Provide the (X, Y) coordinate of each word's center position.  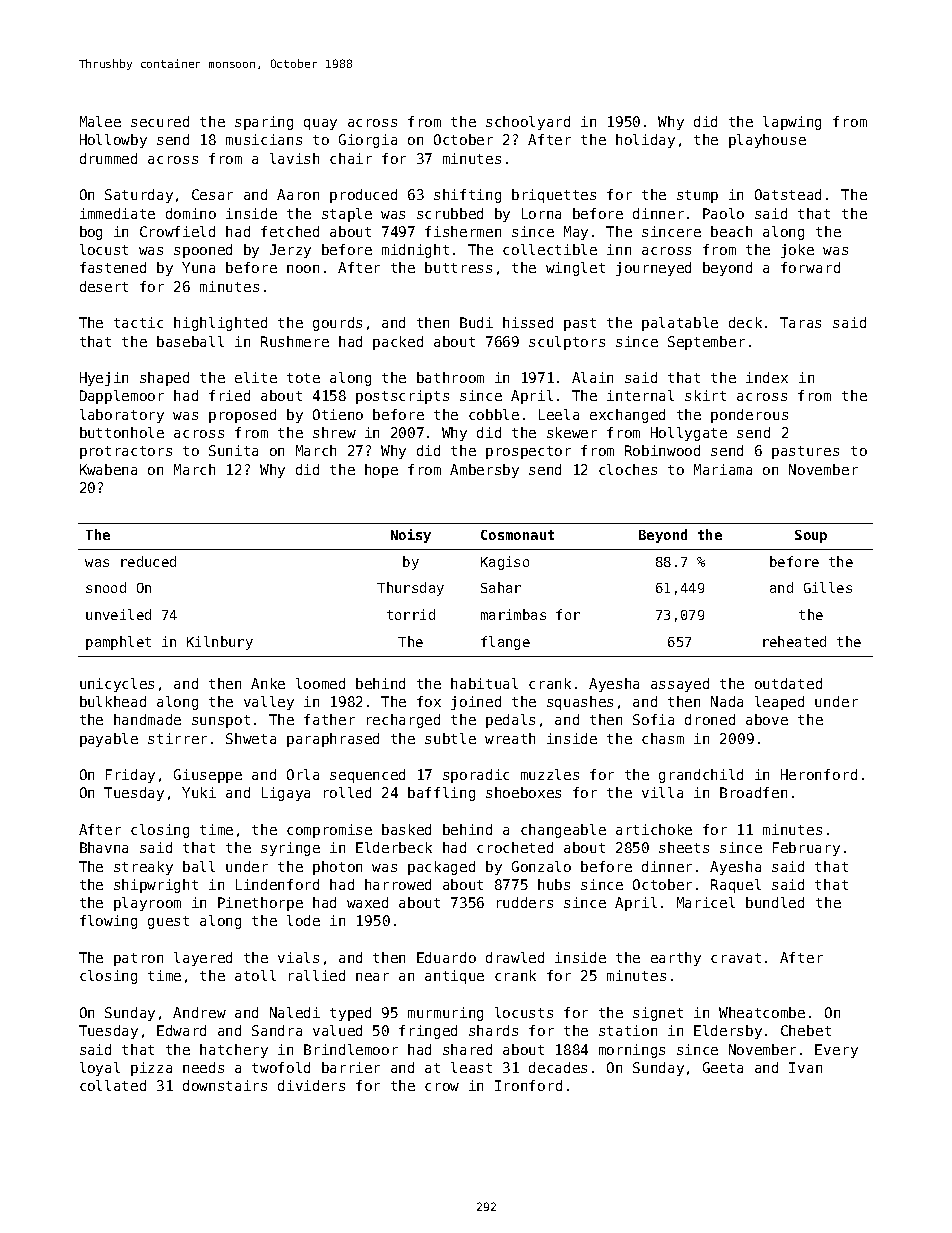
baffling (441, 794)
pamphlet (118, 643)
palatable (680, 324)
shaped (164, 379)
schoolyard (528, 123)
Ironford (528, 1085)
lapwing (792, 123)
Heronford (819, 774)
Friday (130, 776)
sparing (264, 123)
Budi (476, 322)
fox (429, 701)
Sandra (277, 1030)
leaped (779, 703)
